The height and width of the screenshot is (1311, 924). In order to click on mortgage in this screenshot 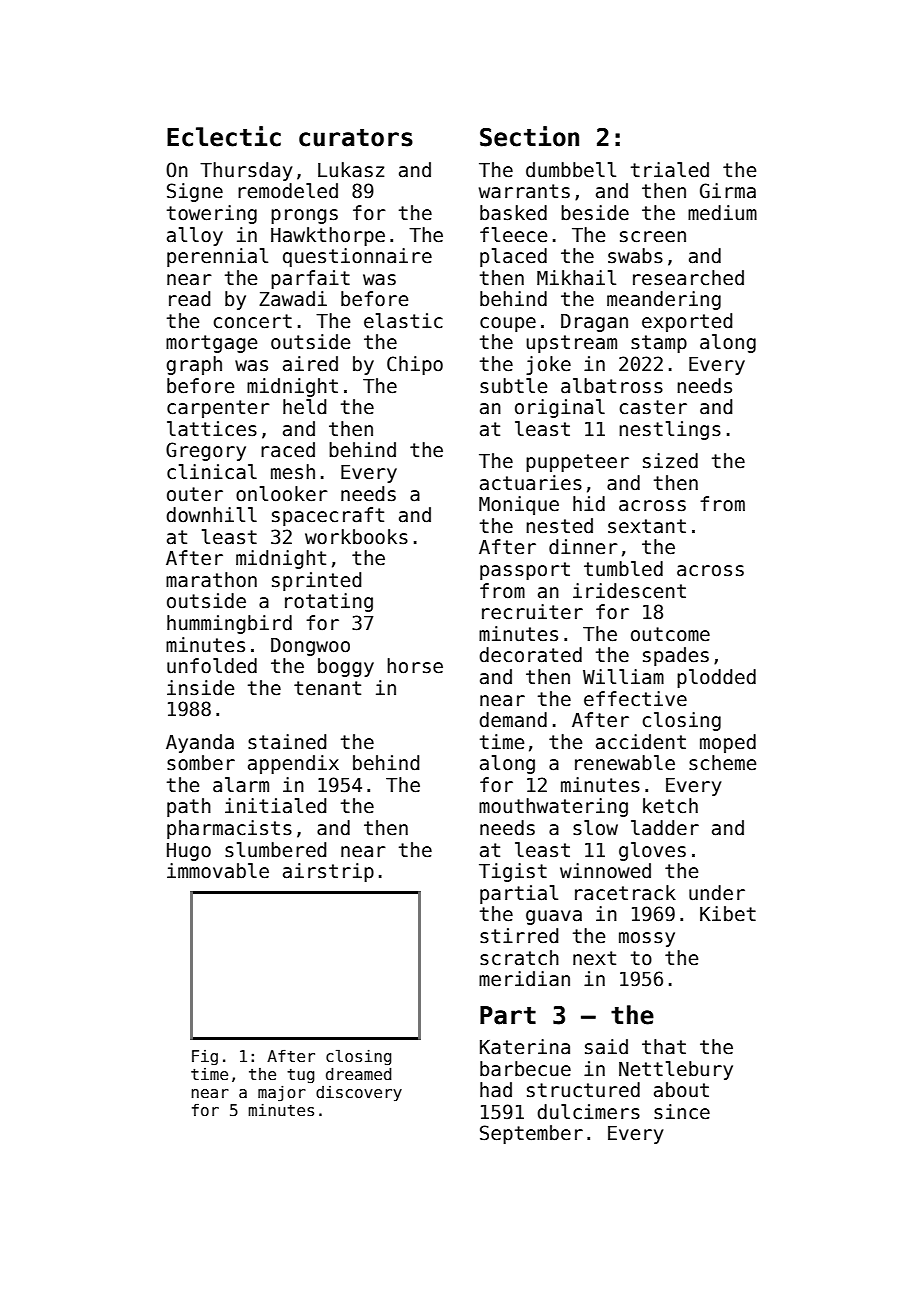, I will do `click(211, 344)`.
